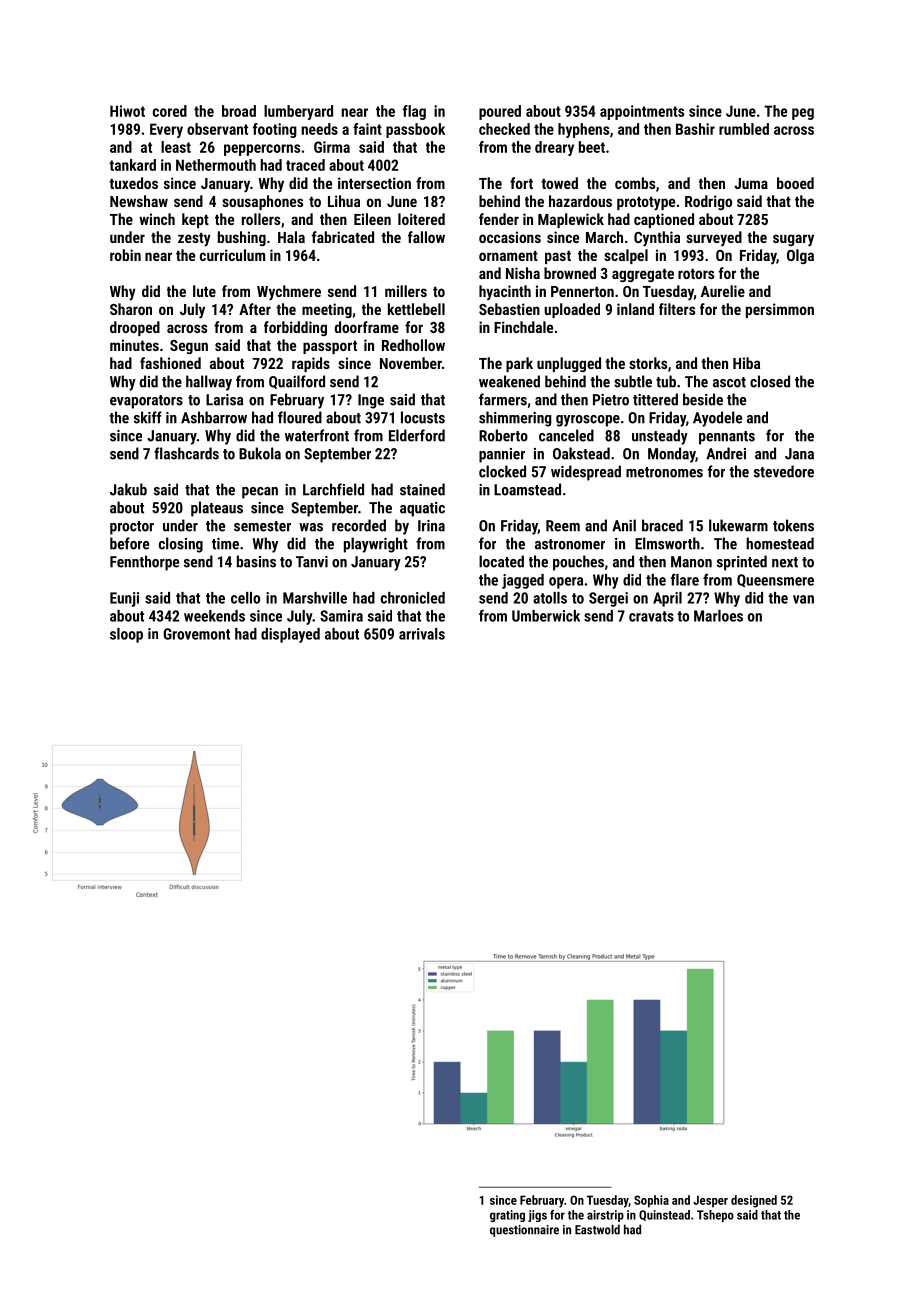 The width and height of the page is (924, 1308). Describe the element at coordinates (426, 237) in the page. I see `fallow` at that location.
